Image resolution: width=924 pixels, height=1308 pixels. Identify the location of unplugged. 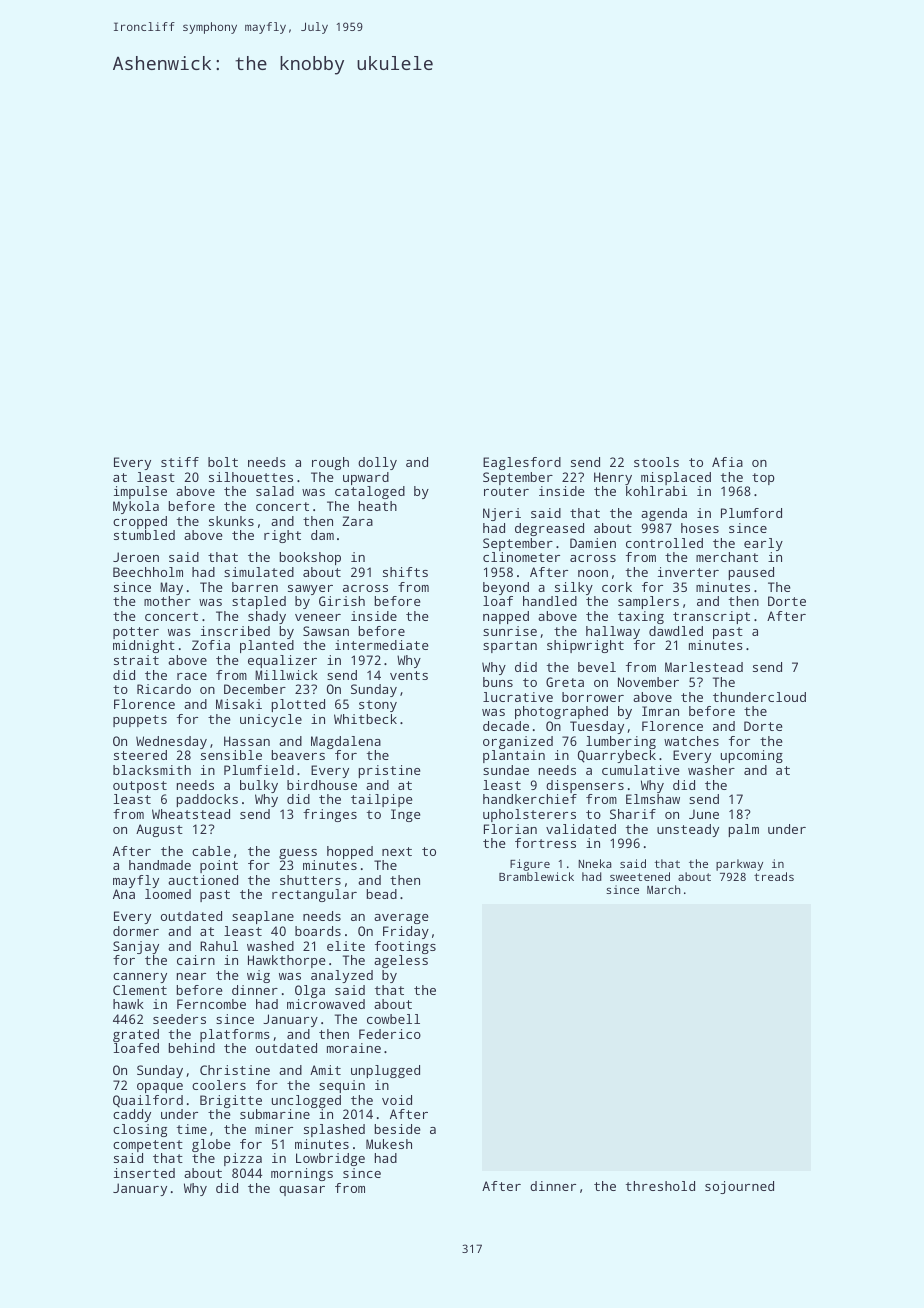
(385, 1071).
